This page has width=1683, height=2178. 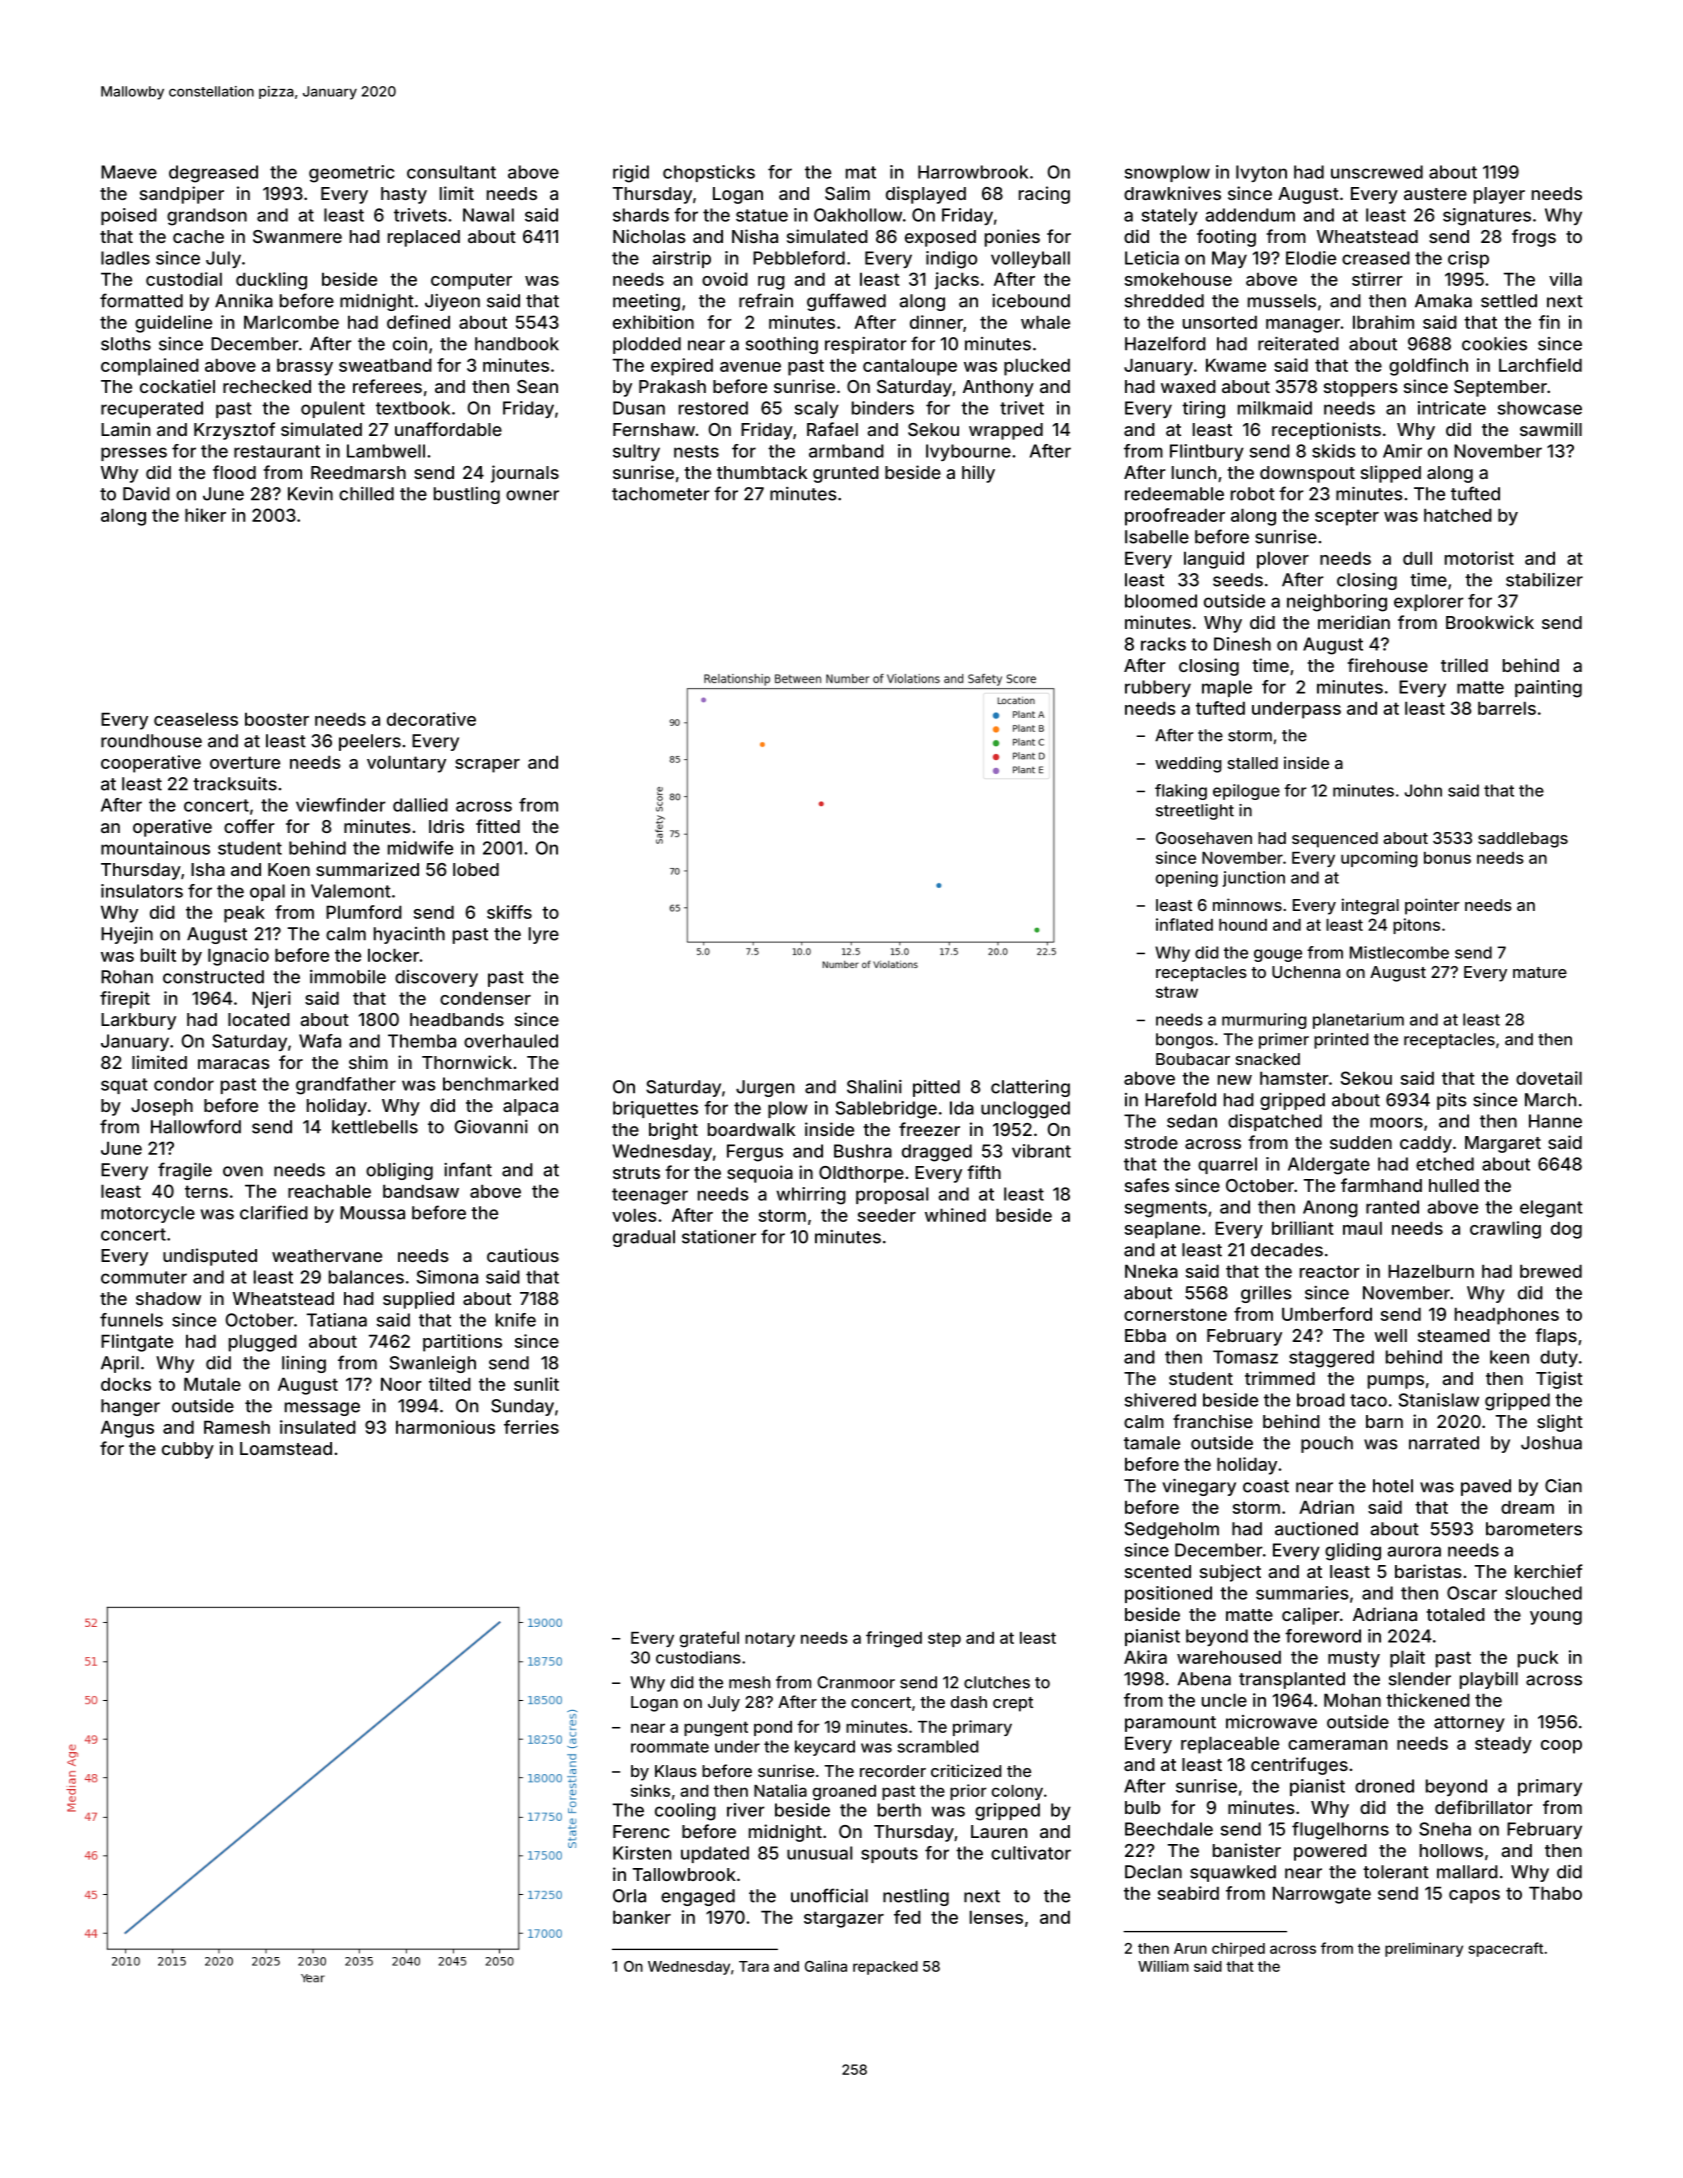 What do you see at coordinates (151, 741) in the page?
I see `roundhouse` at bounding box center [151, 741].
